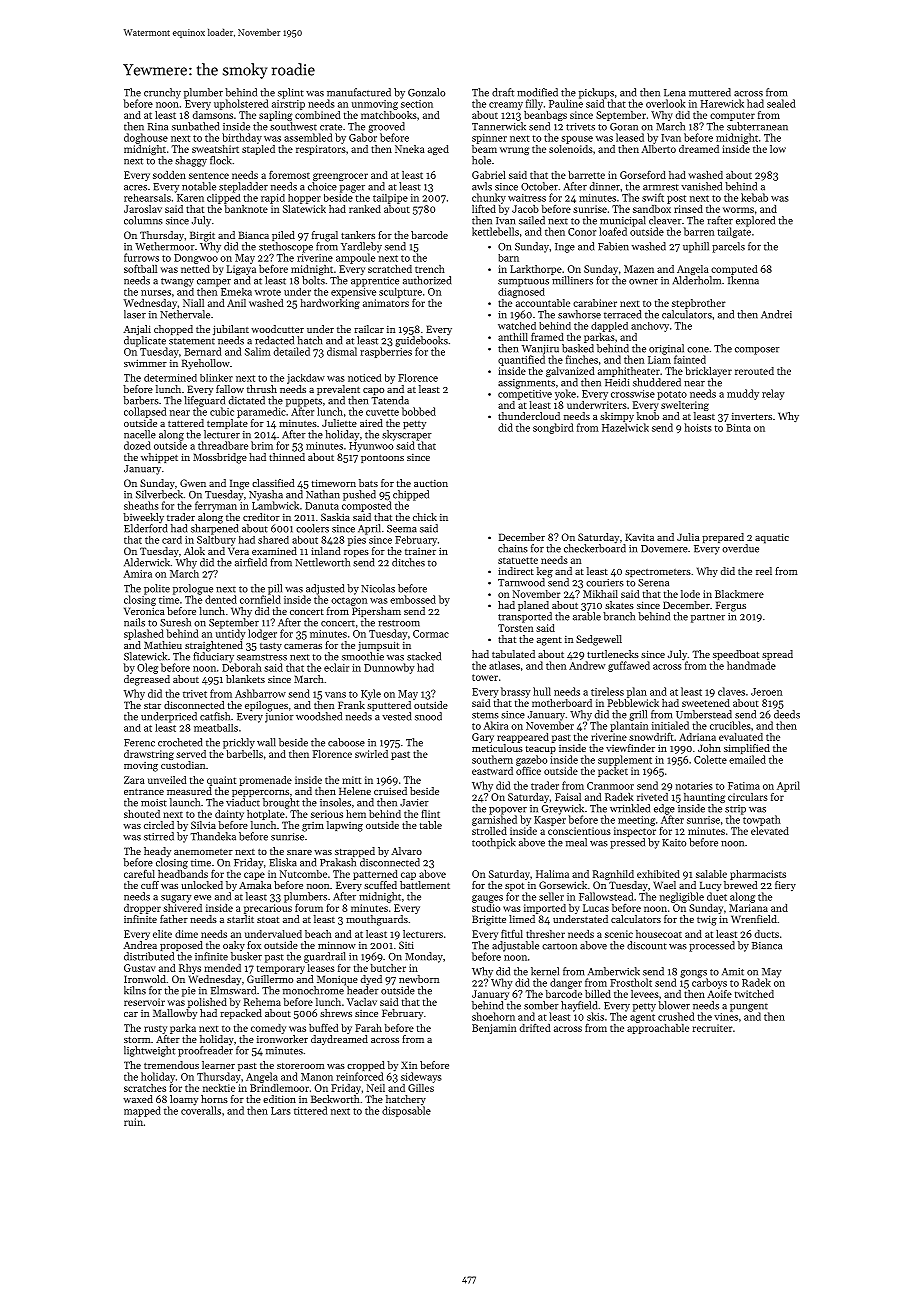  Describe the element at coordinates (624, 127) in the page. I see `Goran` at that location.
